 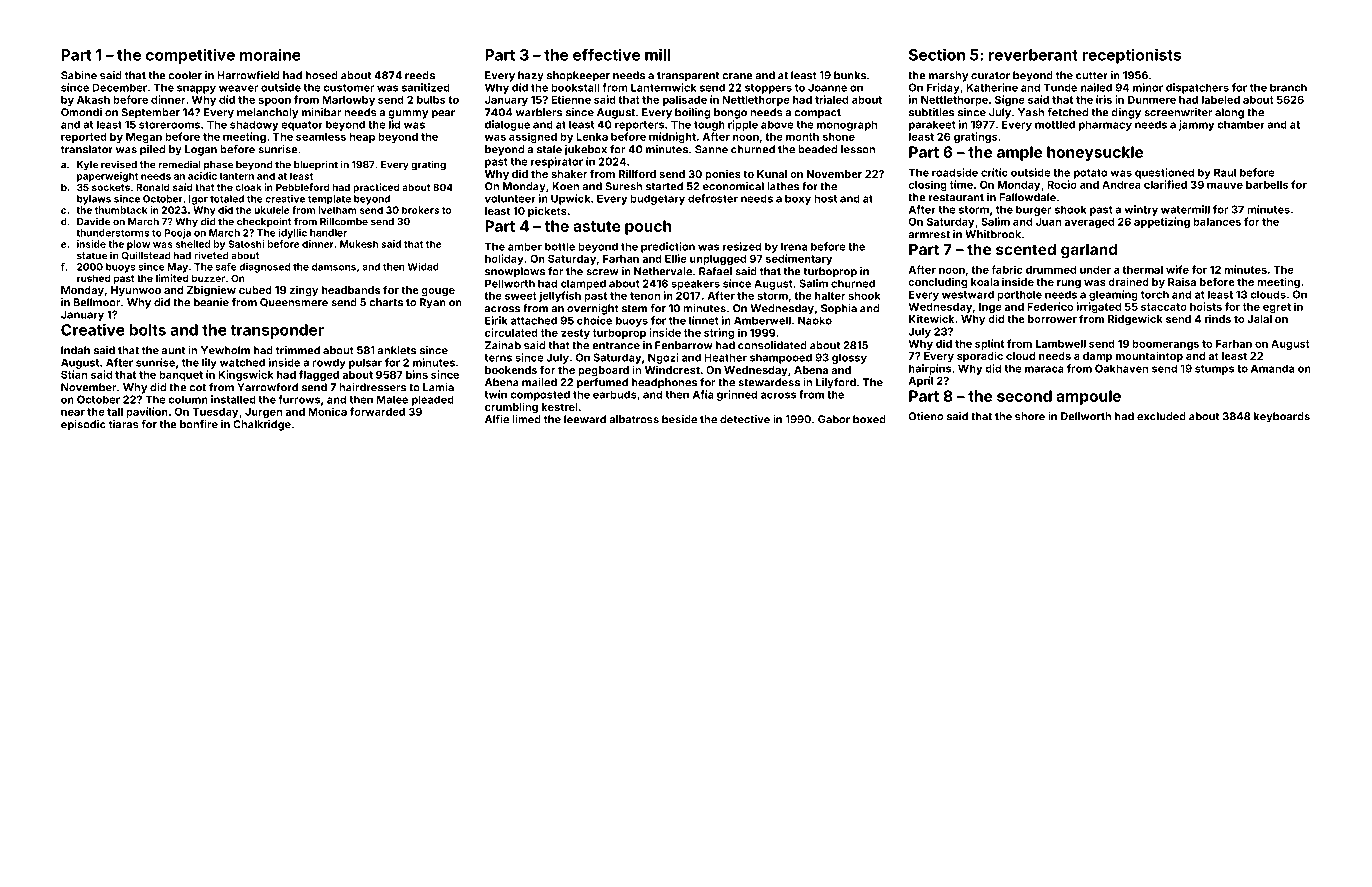 What do you see at coordinates (985, 282) in the page?
I see `koala` at bounding box center [985, 282].
